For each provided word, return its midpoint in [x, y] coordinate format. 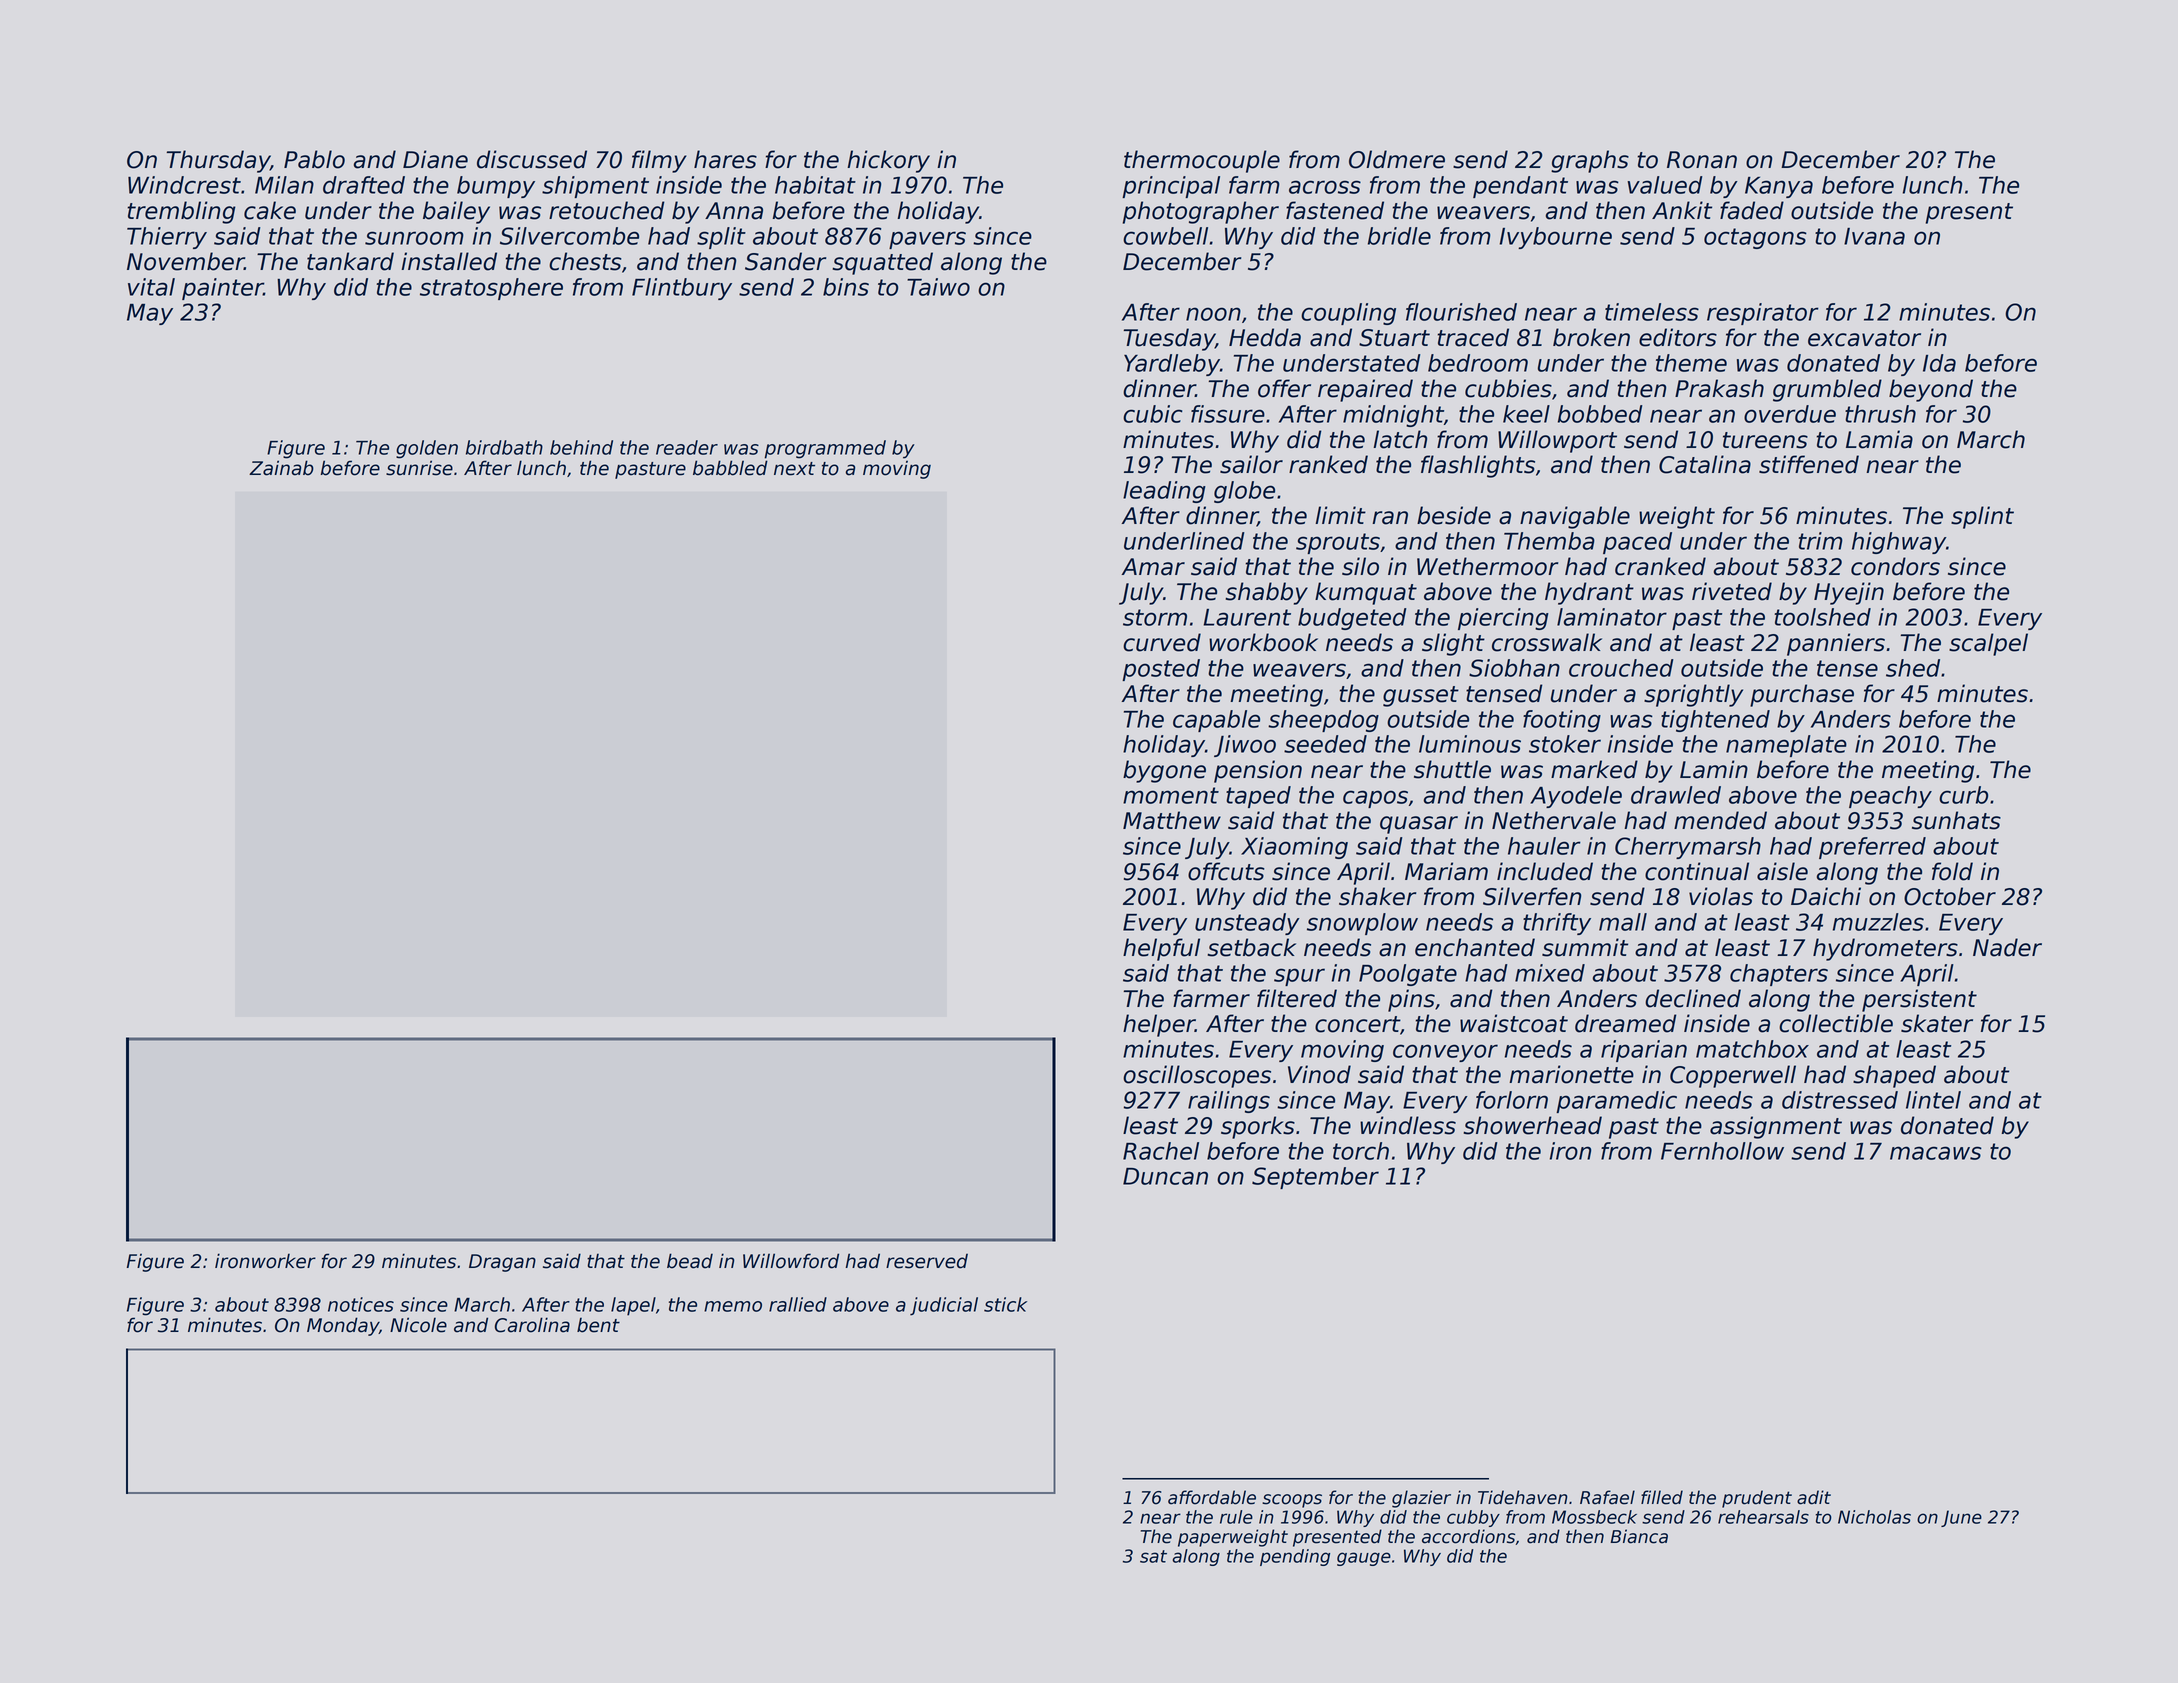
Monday [343, 1326]
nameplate [1786, 746]
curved [1162, 642]
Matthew [1172, 820]
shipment [595, 187]
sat [1153, 1556]
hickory [888, 161]
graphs [1590, 161]
